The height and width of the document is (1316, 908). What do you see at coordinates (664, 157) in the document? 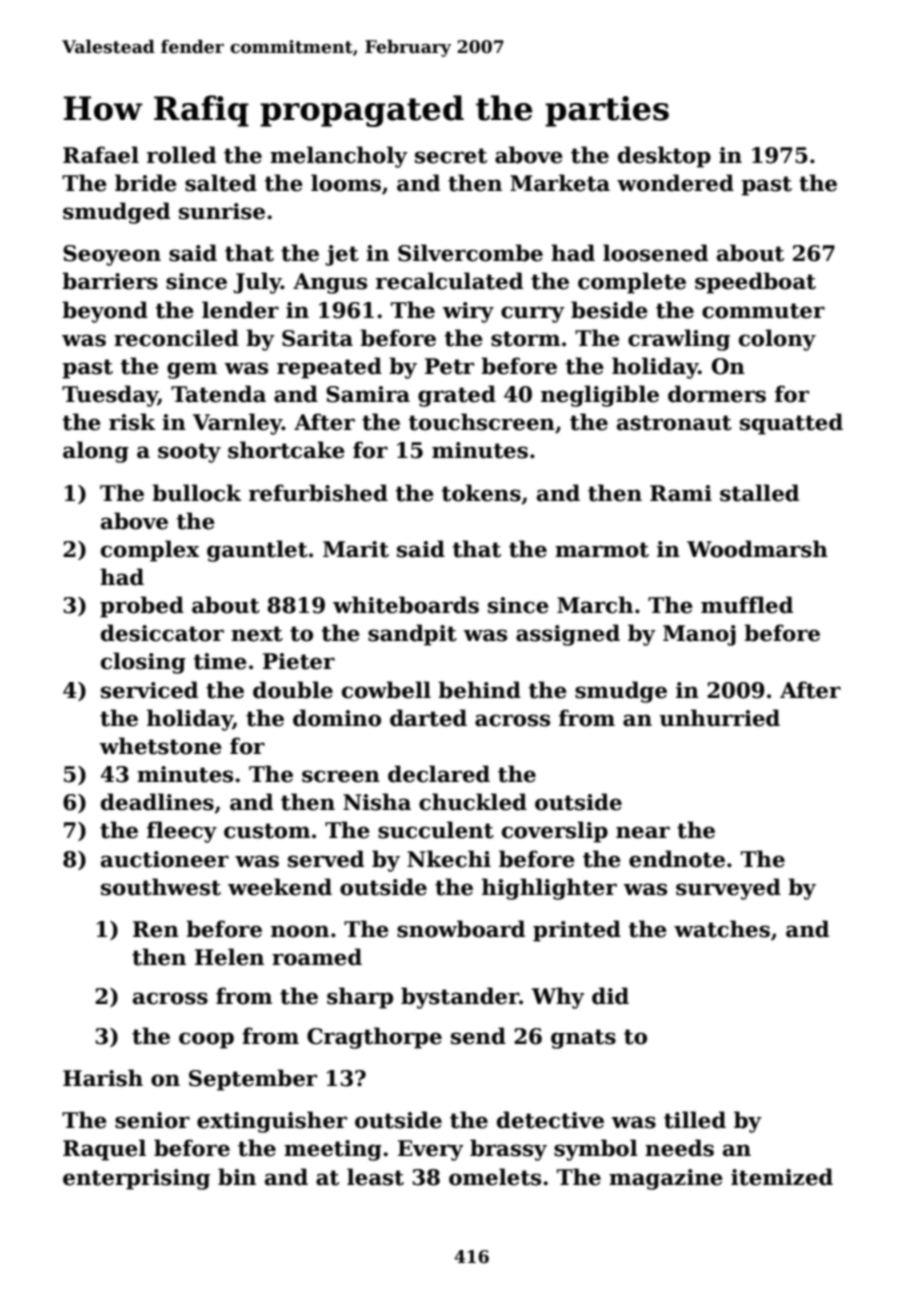
I see `desktop` at bounding box center [664, 157].
